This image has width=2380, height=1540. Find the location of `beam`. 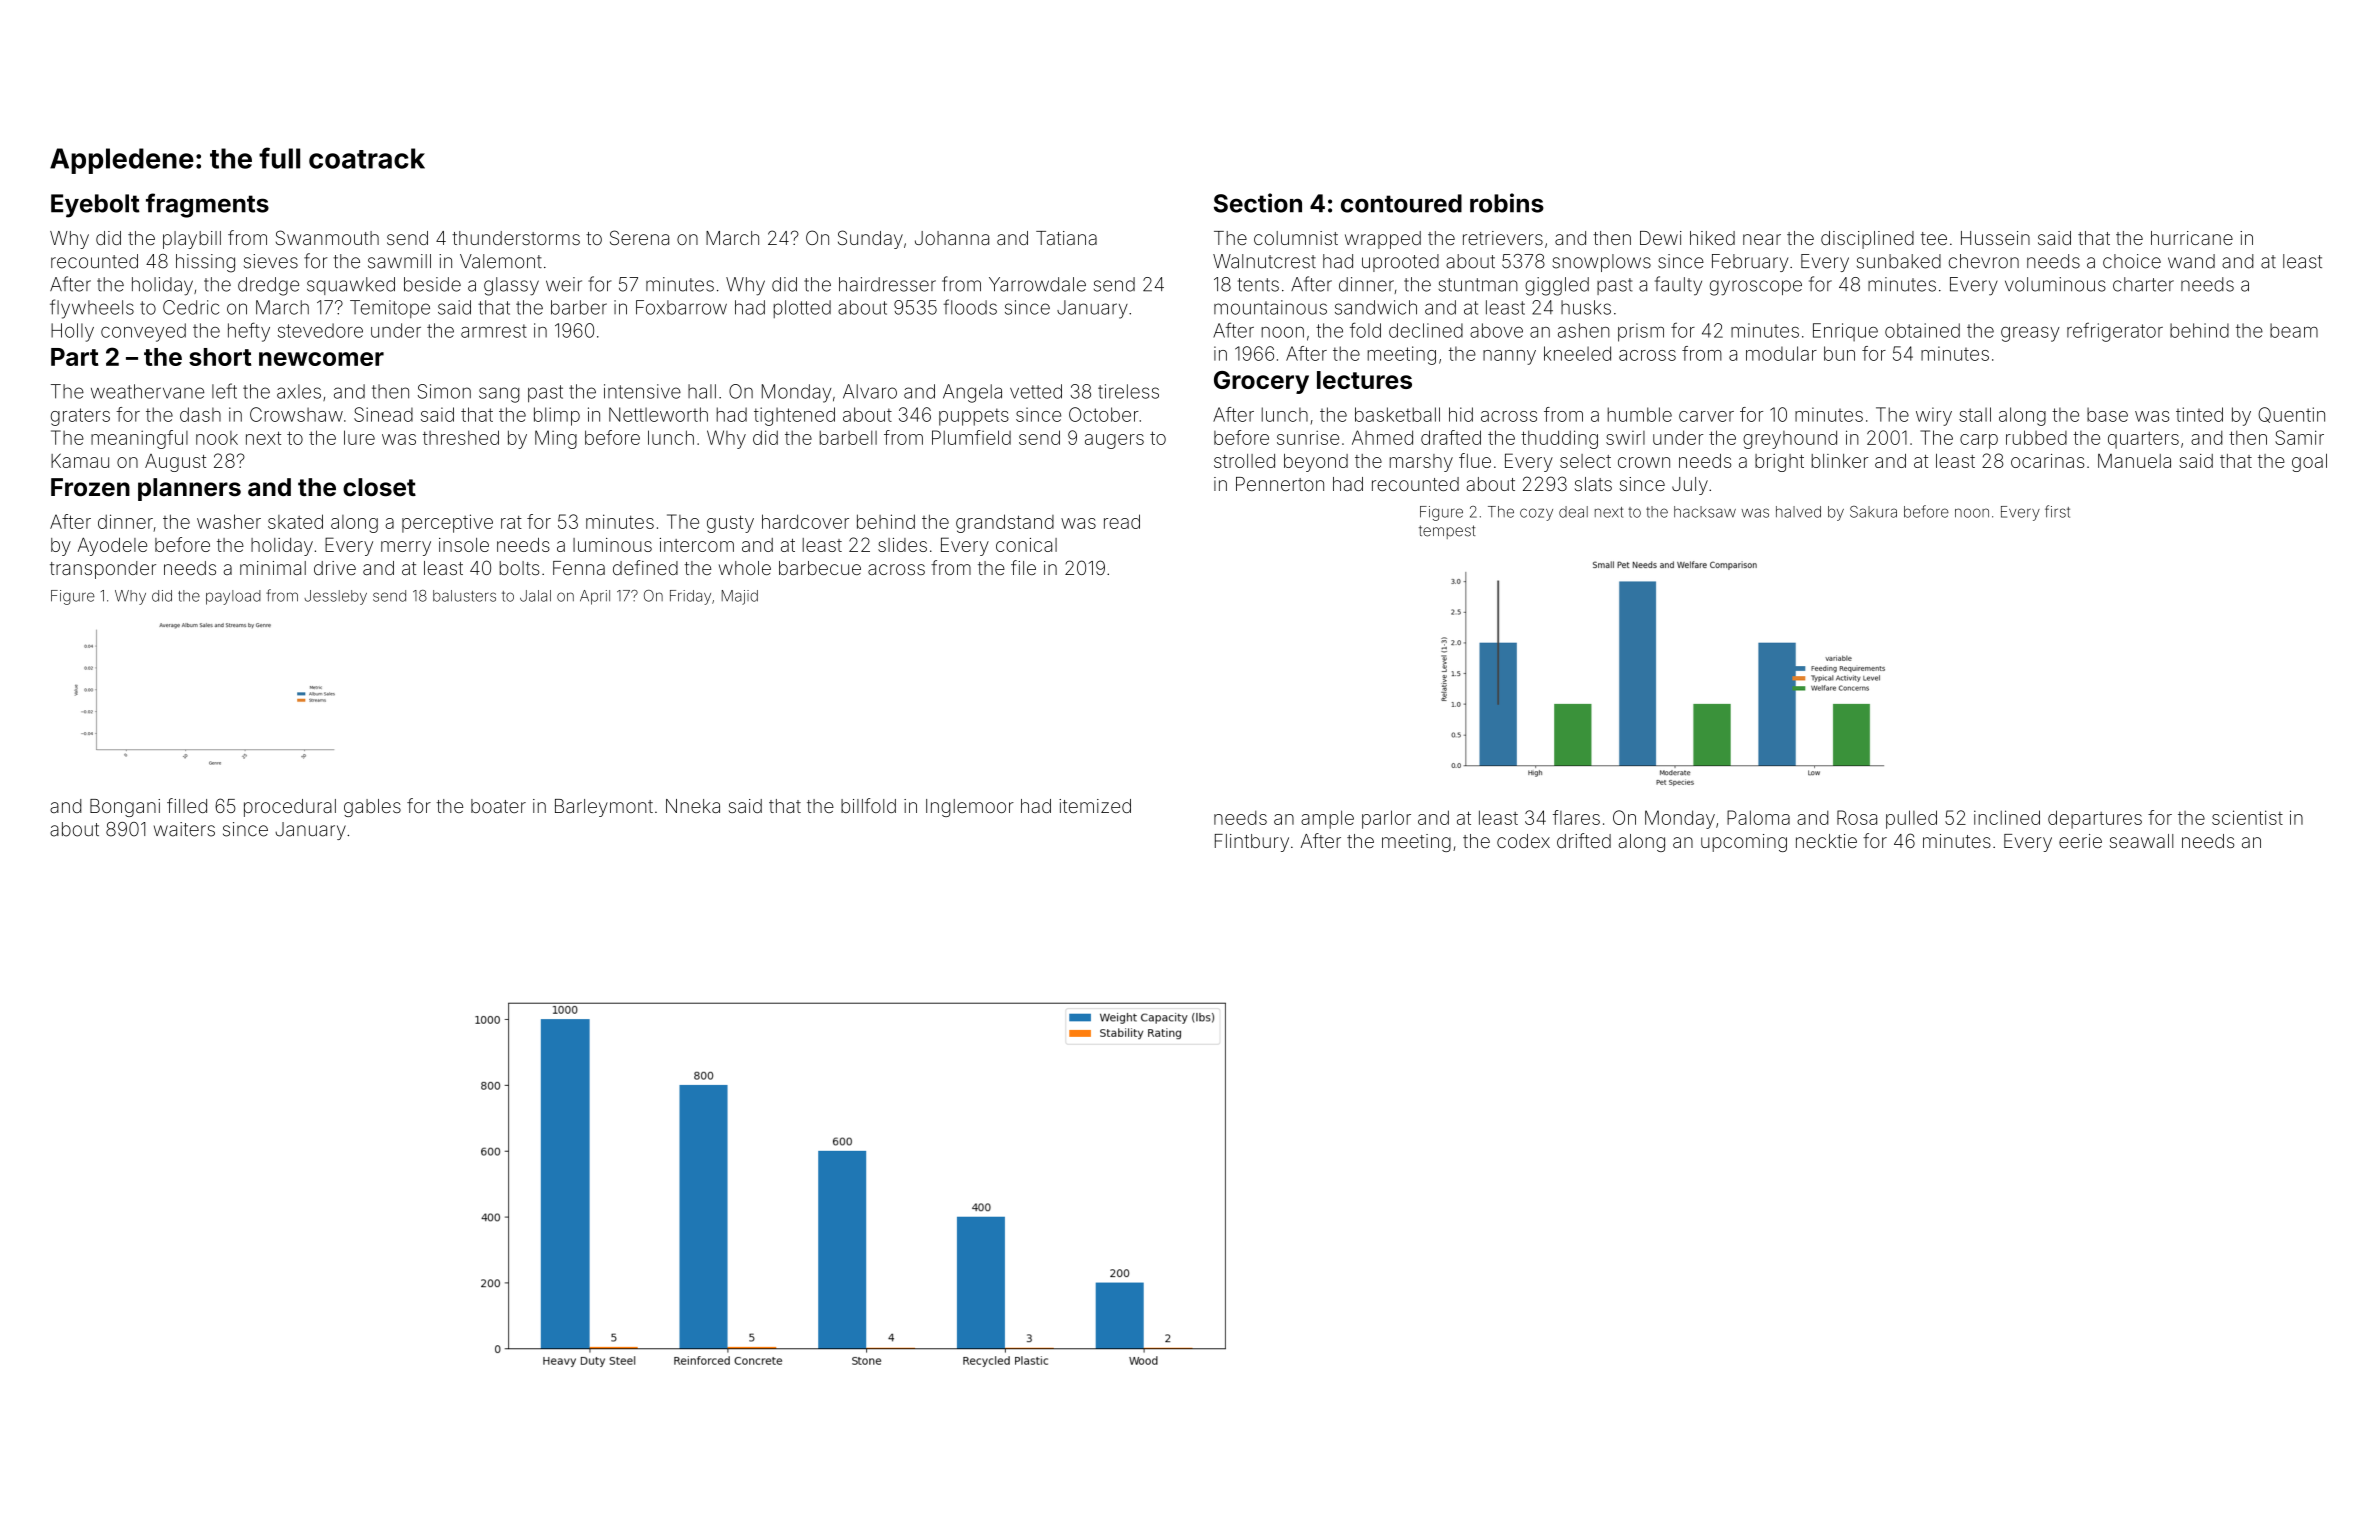

beam is located at coordinates (2294, 330).
